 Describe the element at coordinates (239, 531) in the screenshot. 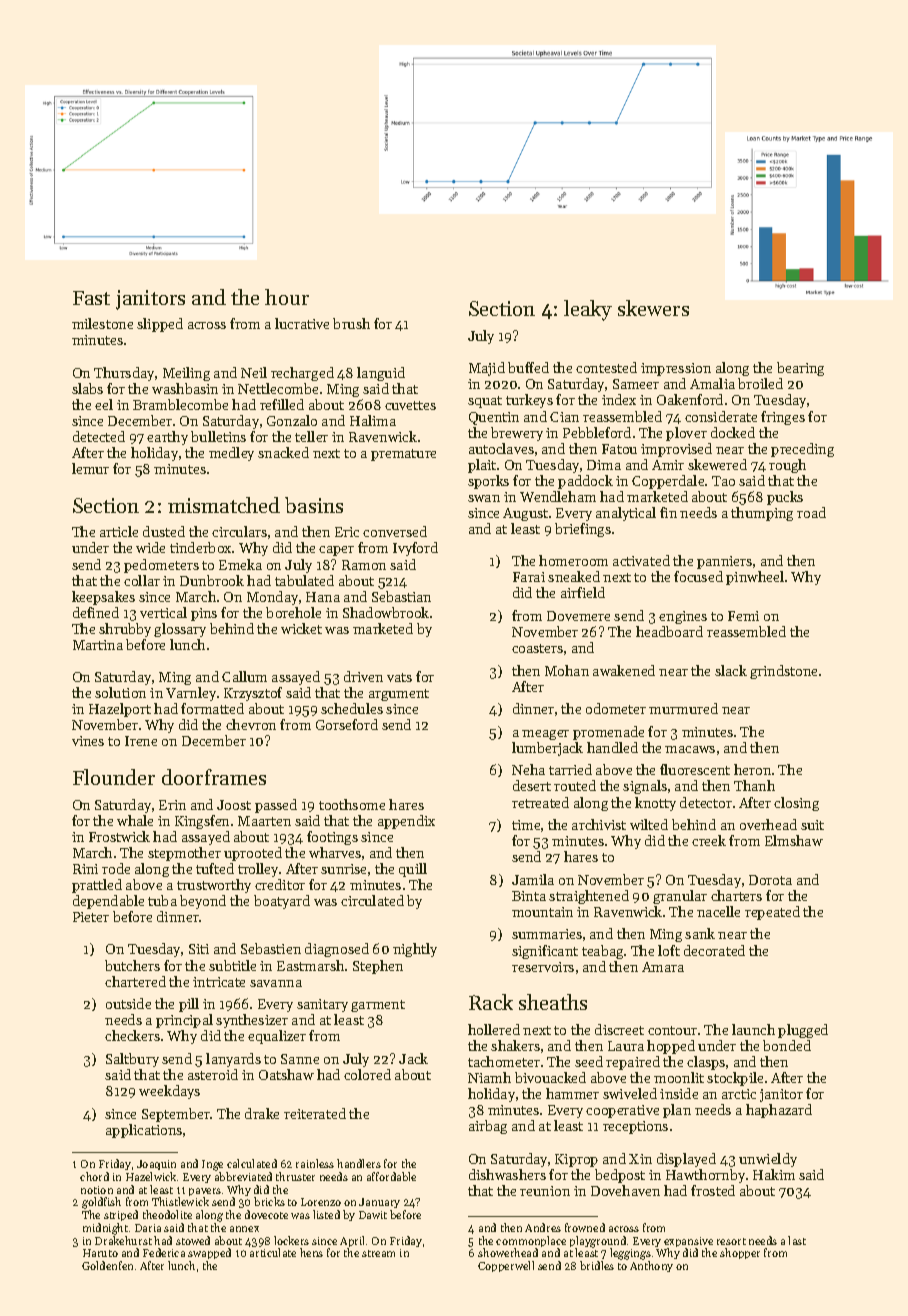

I see `circulars` at that location.
